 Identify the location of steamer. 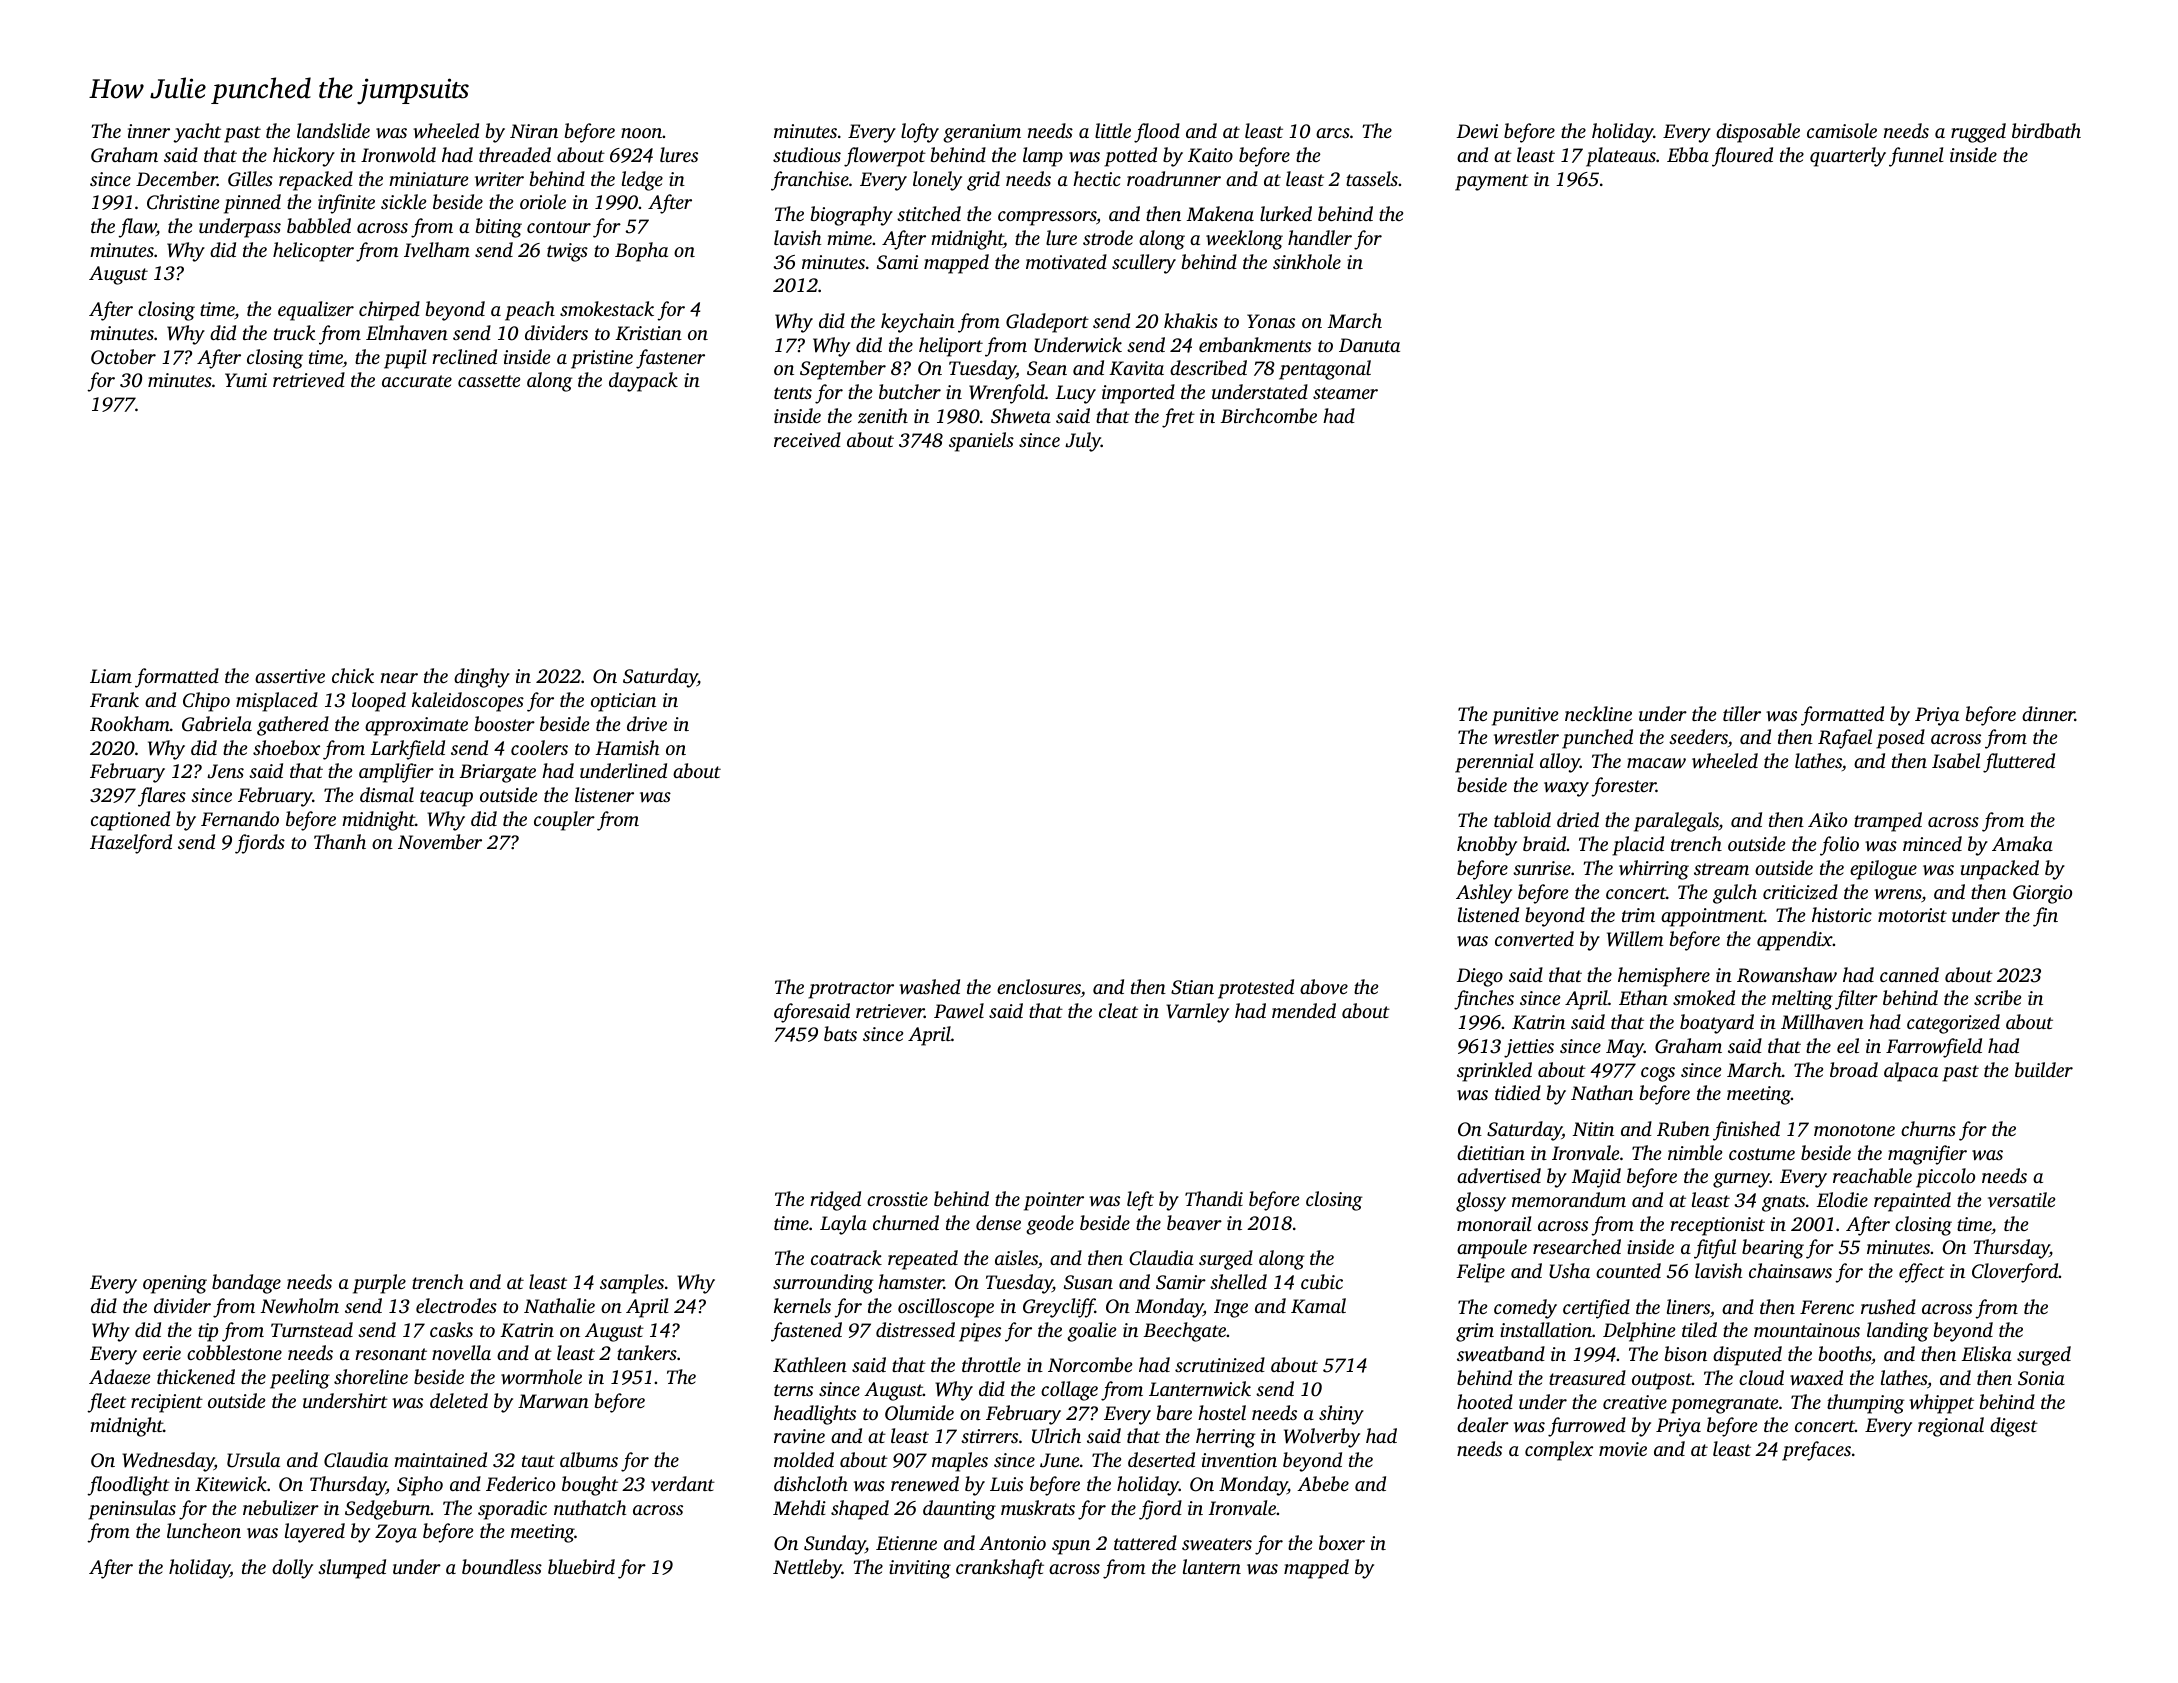
(1345, 393).
